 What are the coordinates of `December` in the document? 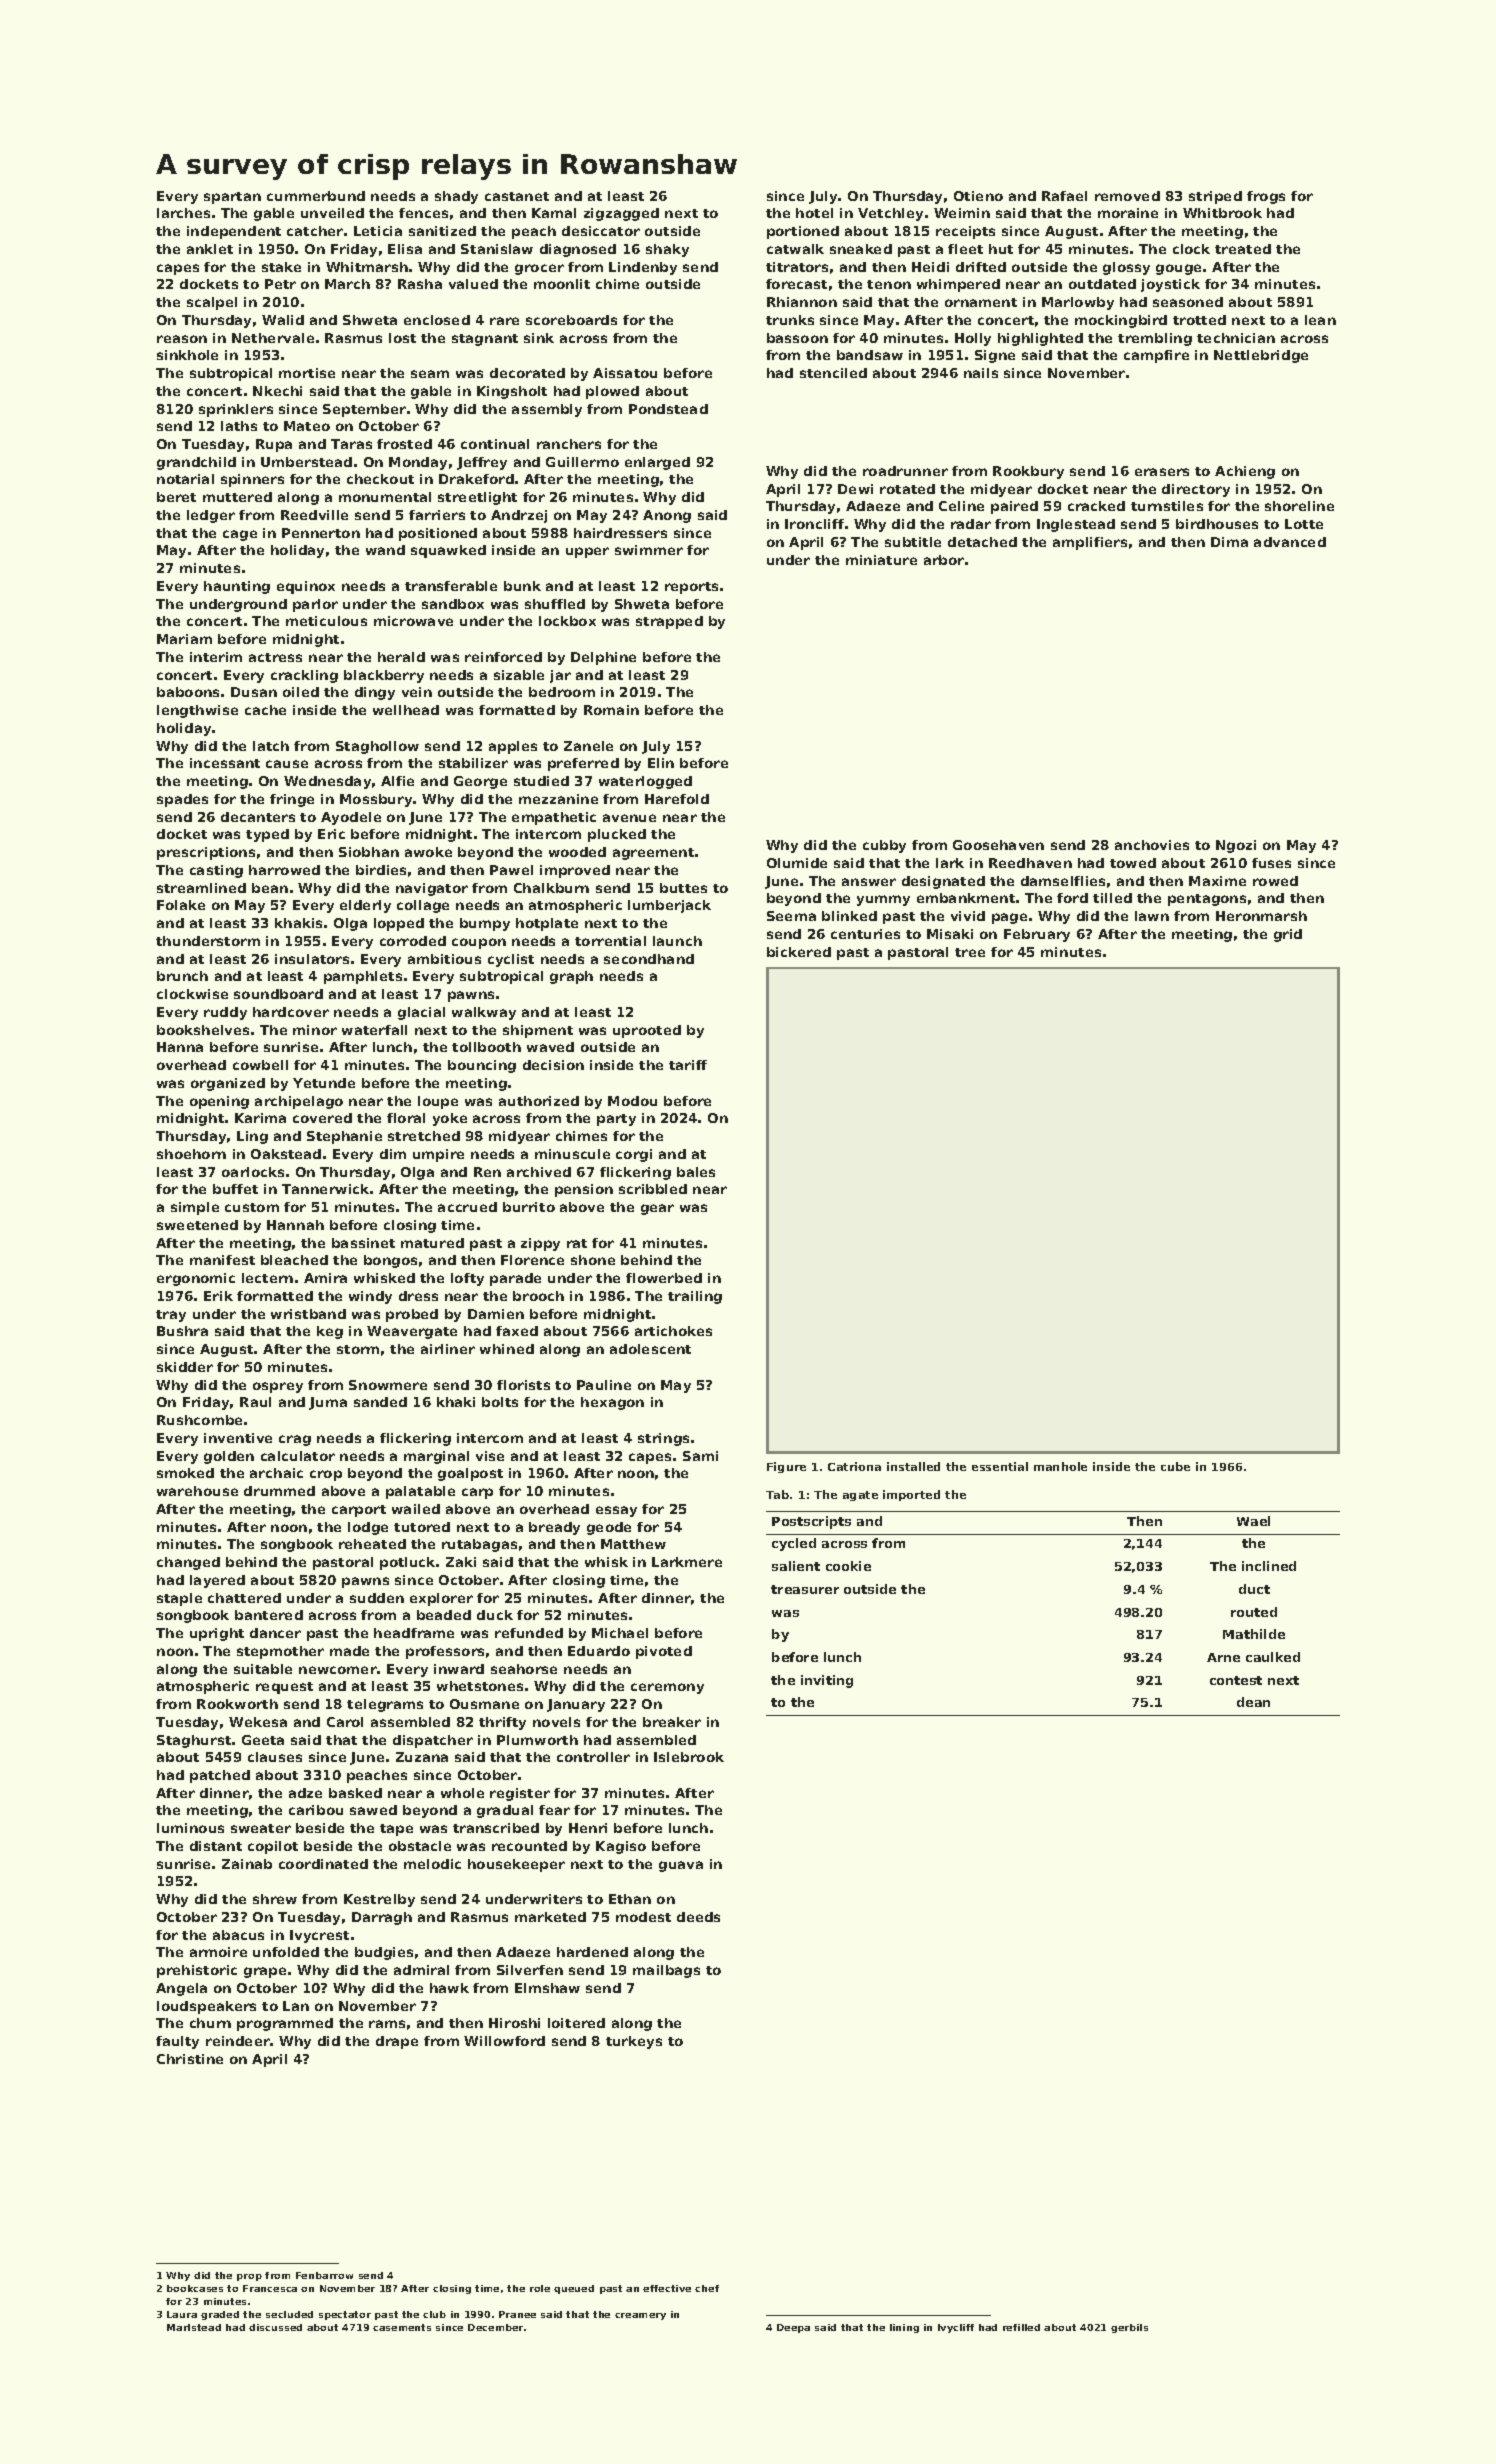 It's located at (495, 2327).
